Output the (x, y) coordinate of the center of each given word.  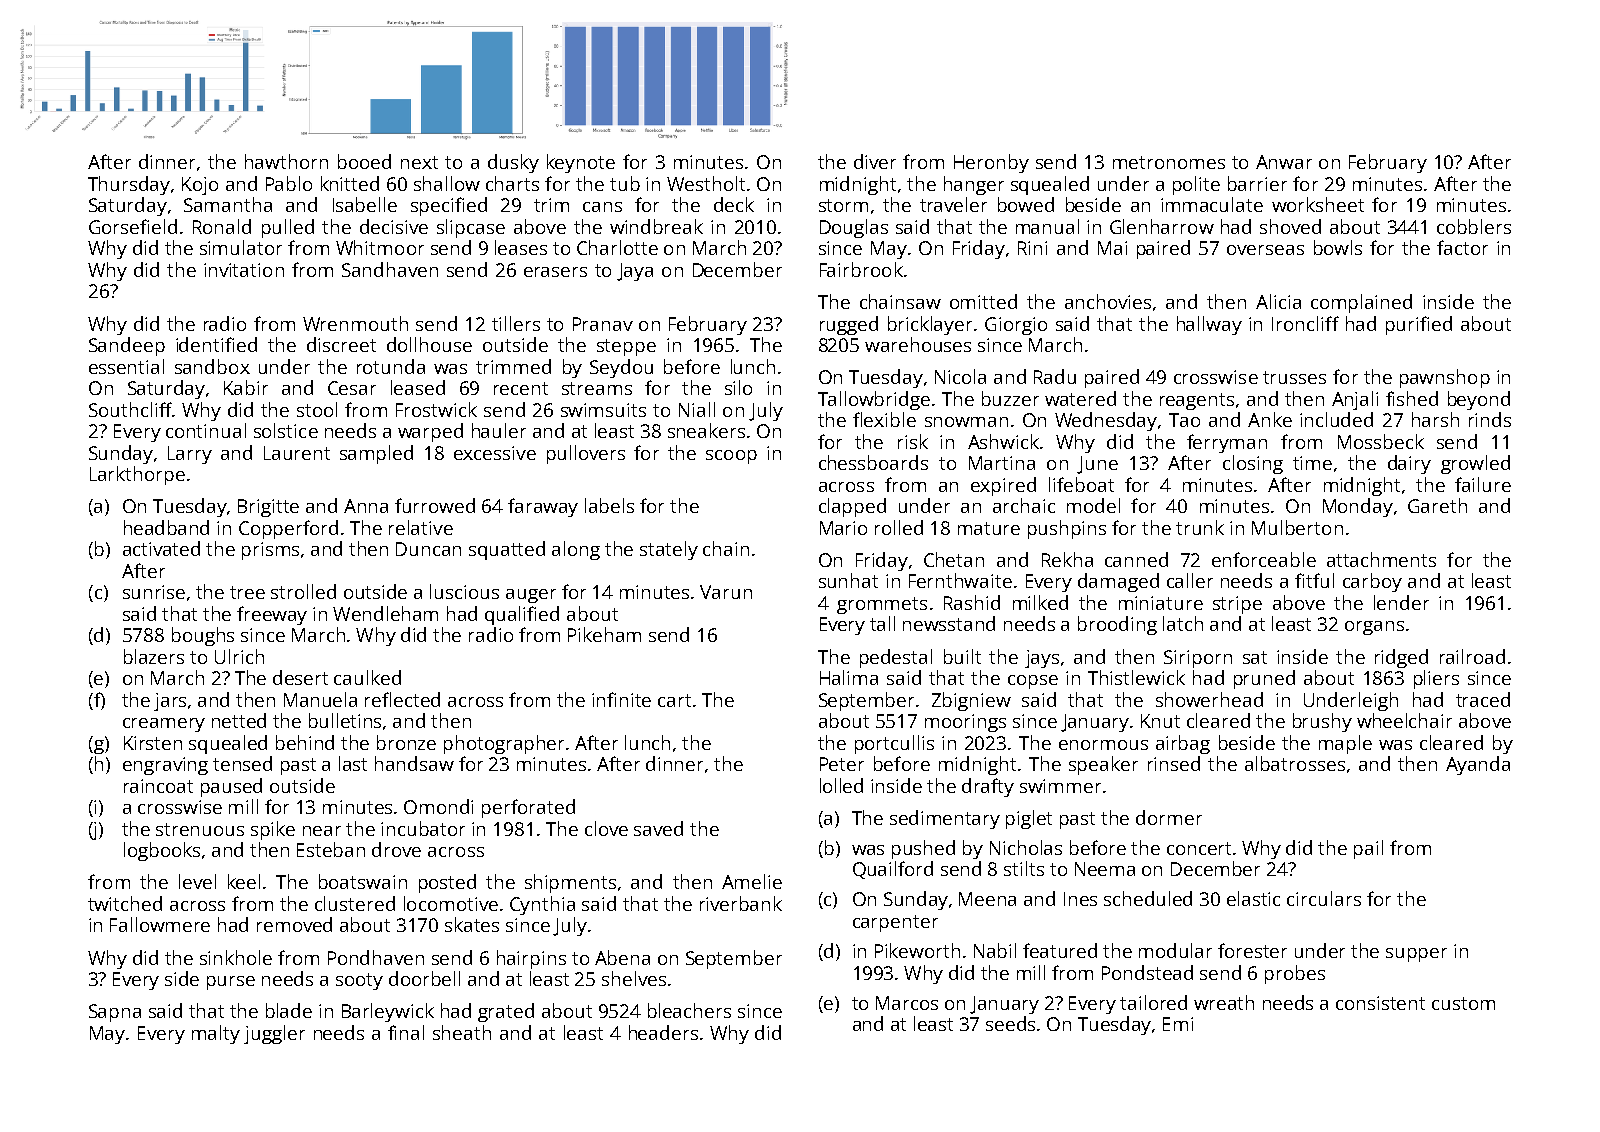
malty (216, 1034)
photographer (504, 744)
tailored (1153, 1002)
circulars (1324, 898)
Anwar (1284, 162)
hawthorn (286, 161)
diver (875, 161)
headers (663, 1032)
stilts (1024, 868)
